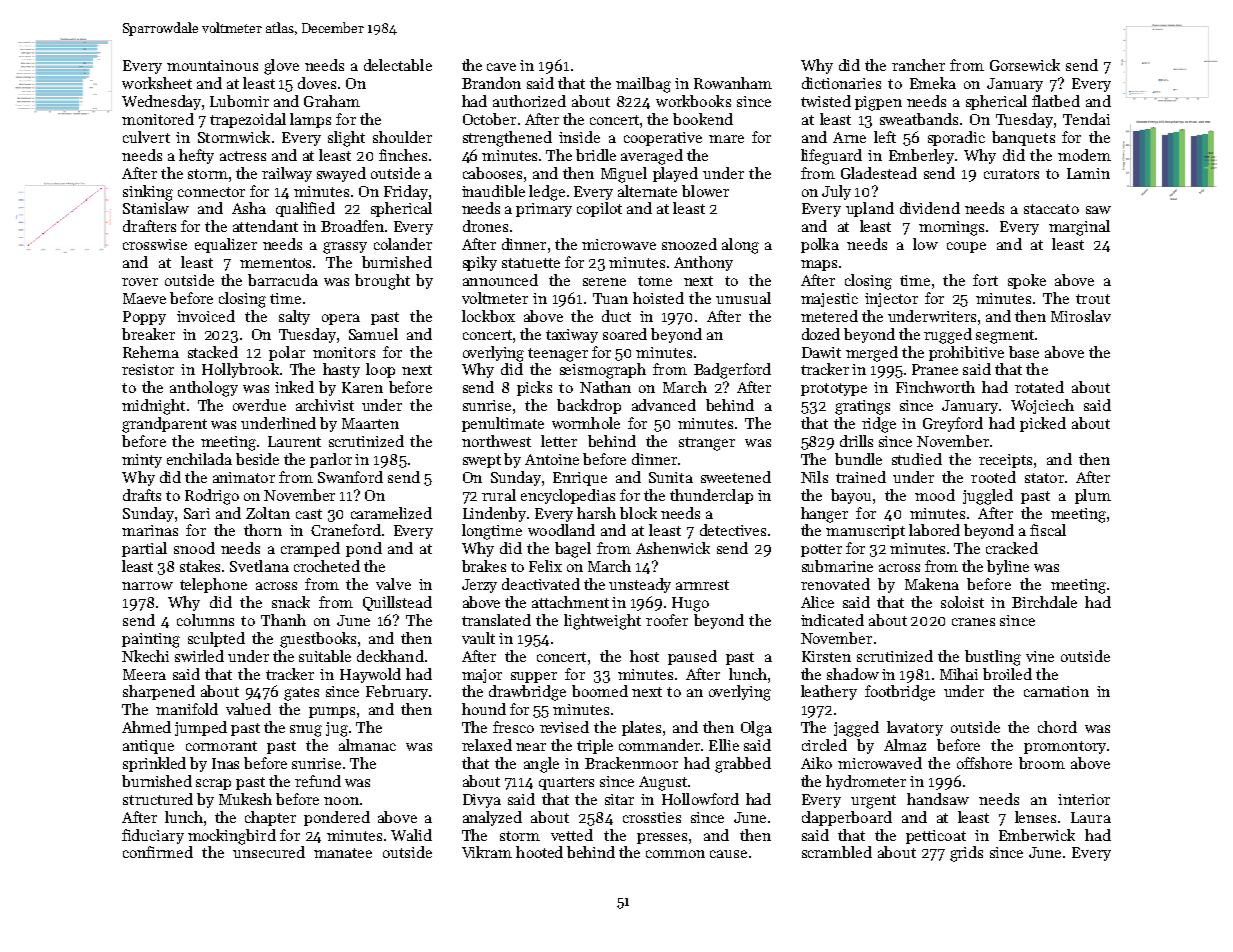 This page has width=1233, height=952. Describe the element at coordinates (398, 65) in the page. I see `delectable` at that location.
